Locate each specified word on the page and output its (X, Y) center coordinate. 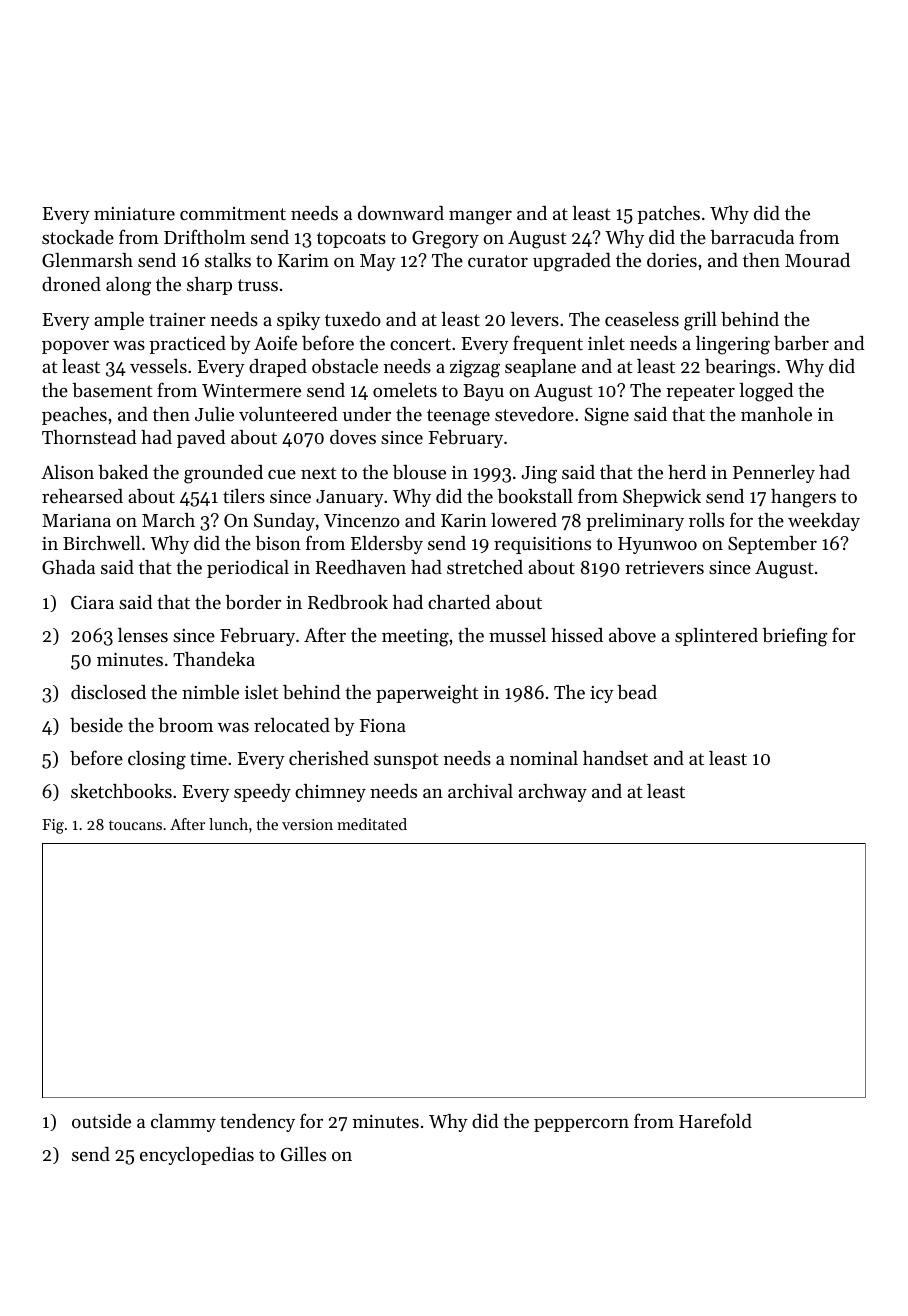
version (307, 824)
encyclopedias (197, 1156)
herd (687, 472)
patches (668, 215)
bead (637, 692)
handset (615, 758)
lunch (228, 824)
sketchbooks (121, 791)
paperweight (427, 694)
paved (201, 439)
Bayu (483, 392)
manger (480, 218)
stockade (78, 237)
